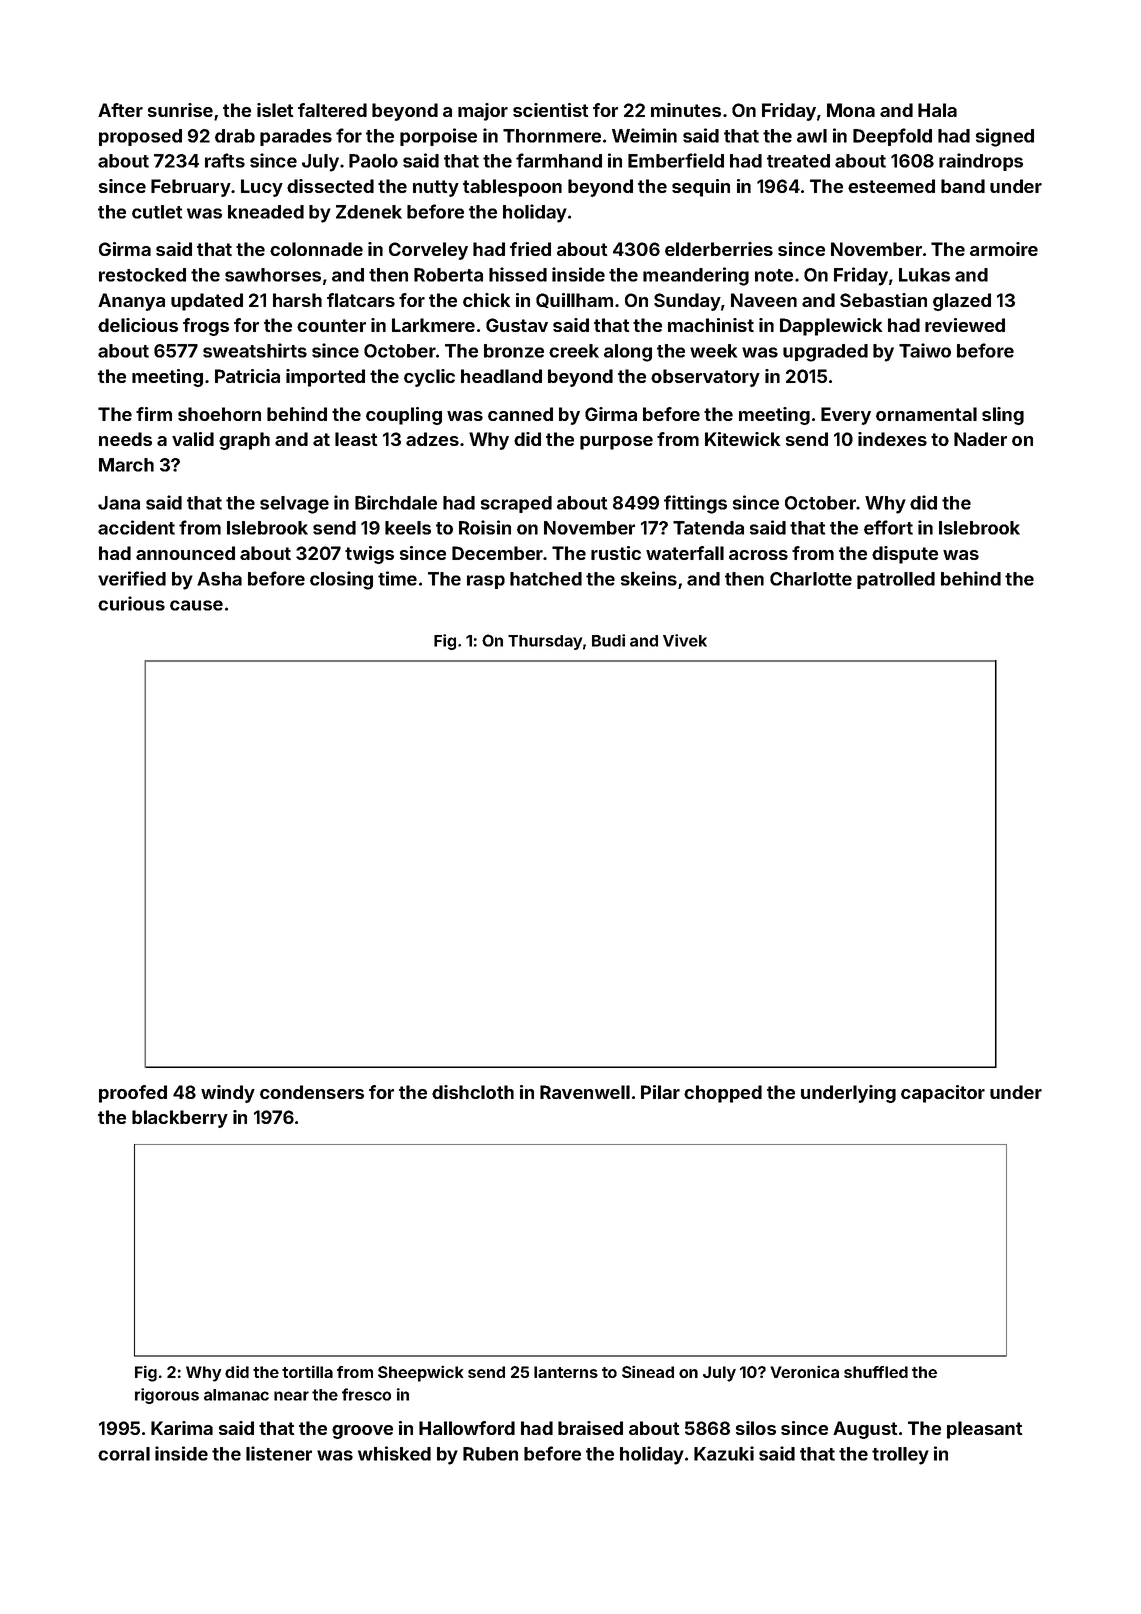  What do you see at coordinates (648, 1371) in the document?
I see `Sinead` at bounding box center [648, 1371].
